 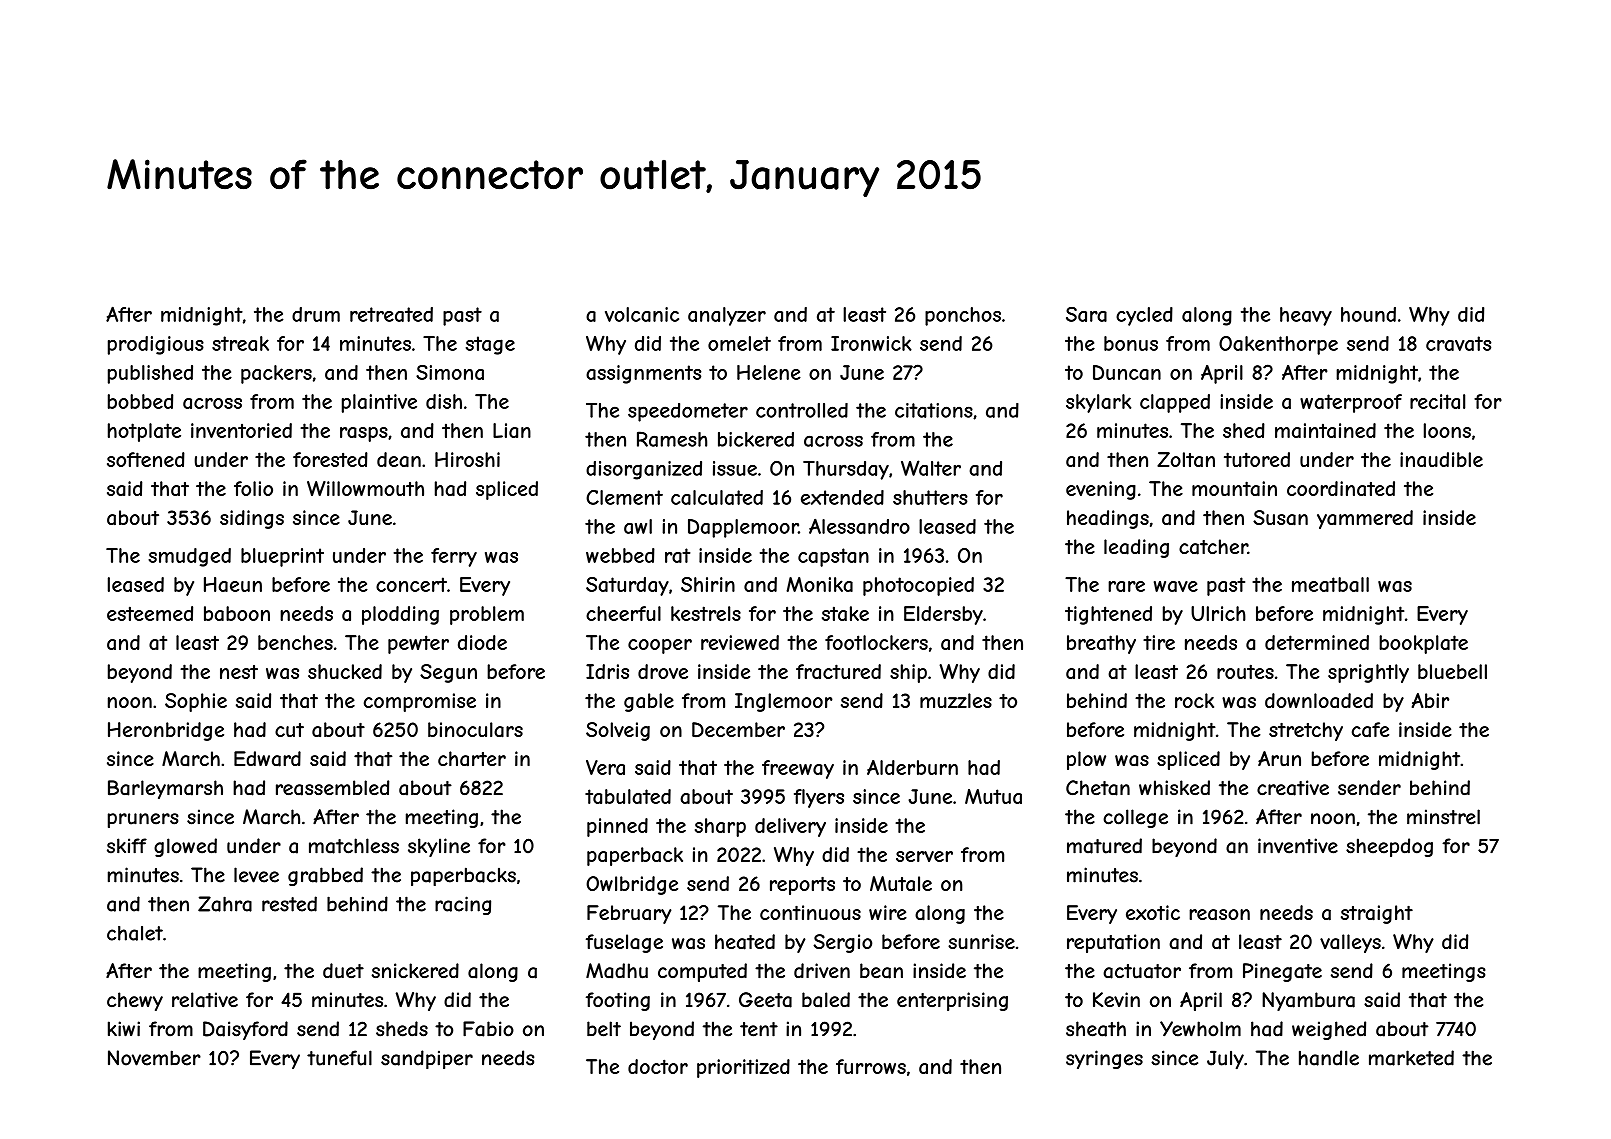 I want to click on binoculars, so click(x=475, y=730).
